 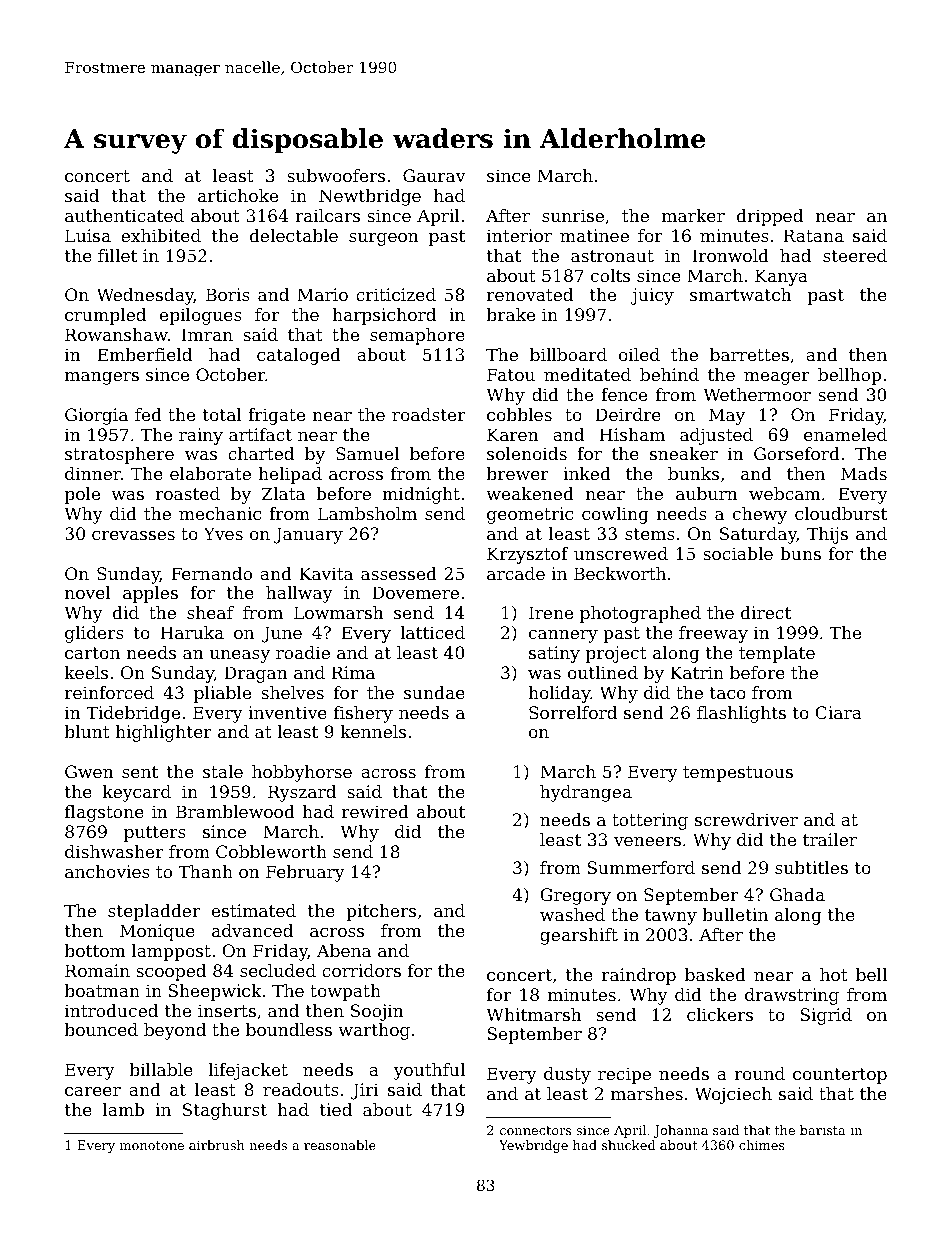 What do you see at coordinates (693, 215) in the image?
I see `marker` at bounding box center [693, 215].
